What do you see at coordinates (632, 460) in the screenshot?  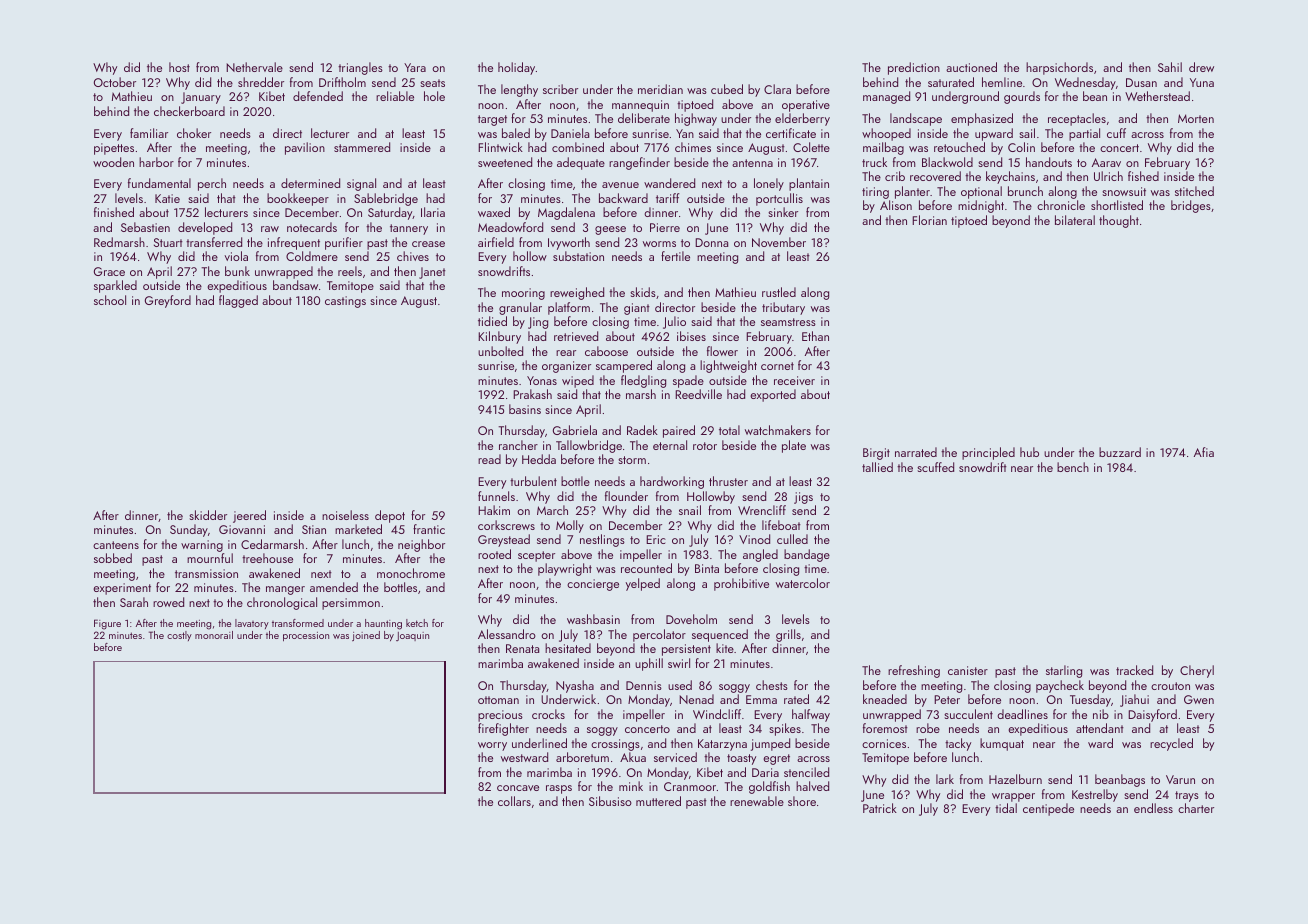 I see `storm` at bounding box center [632, 460].
